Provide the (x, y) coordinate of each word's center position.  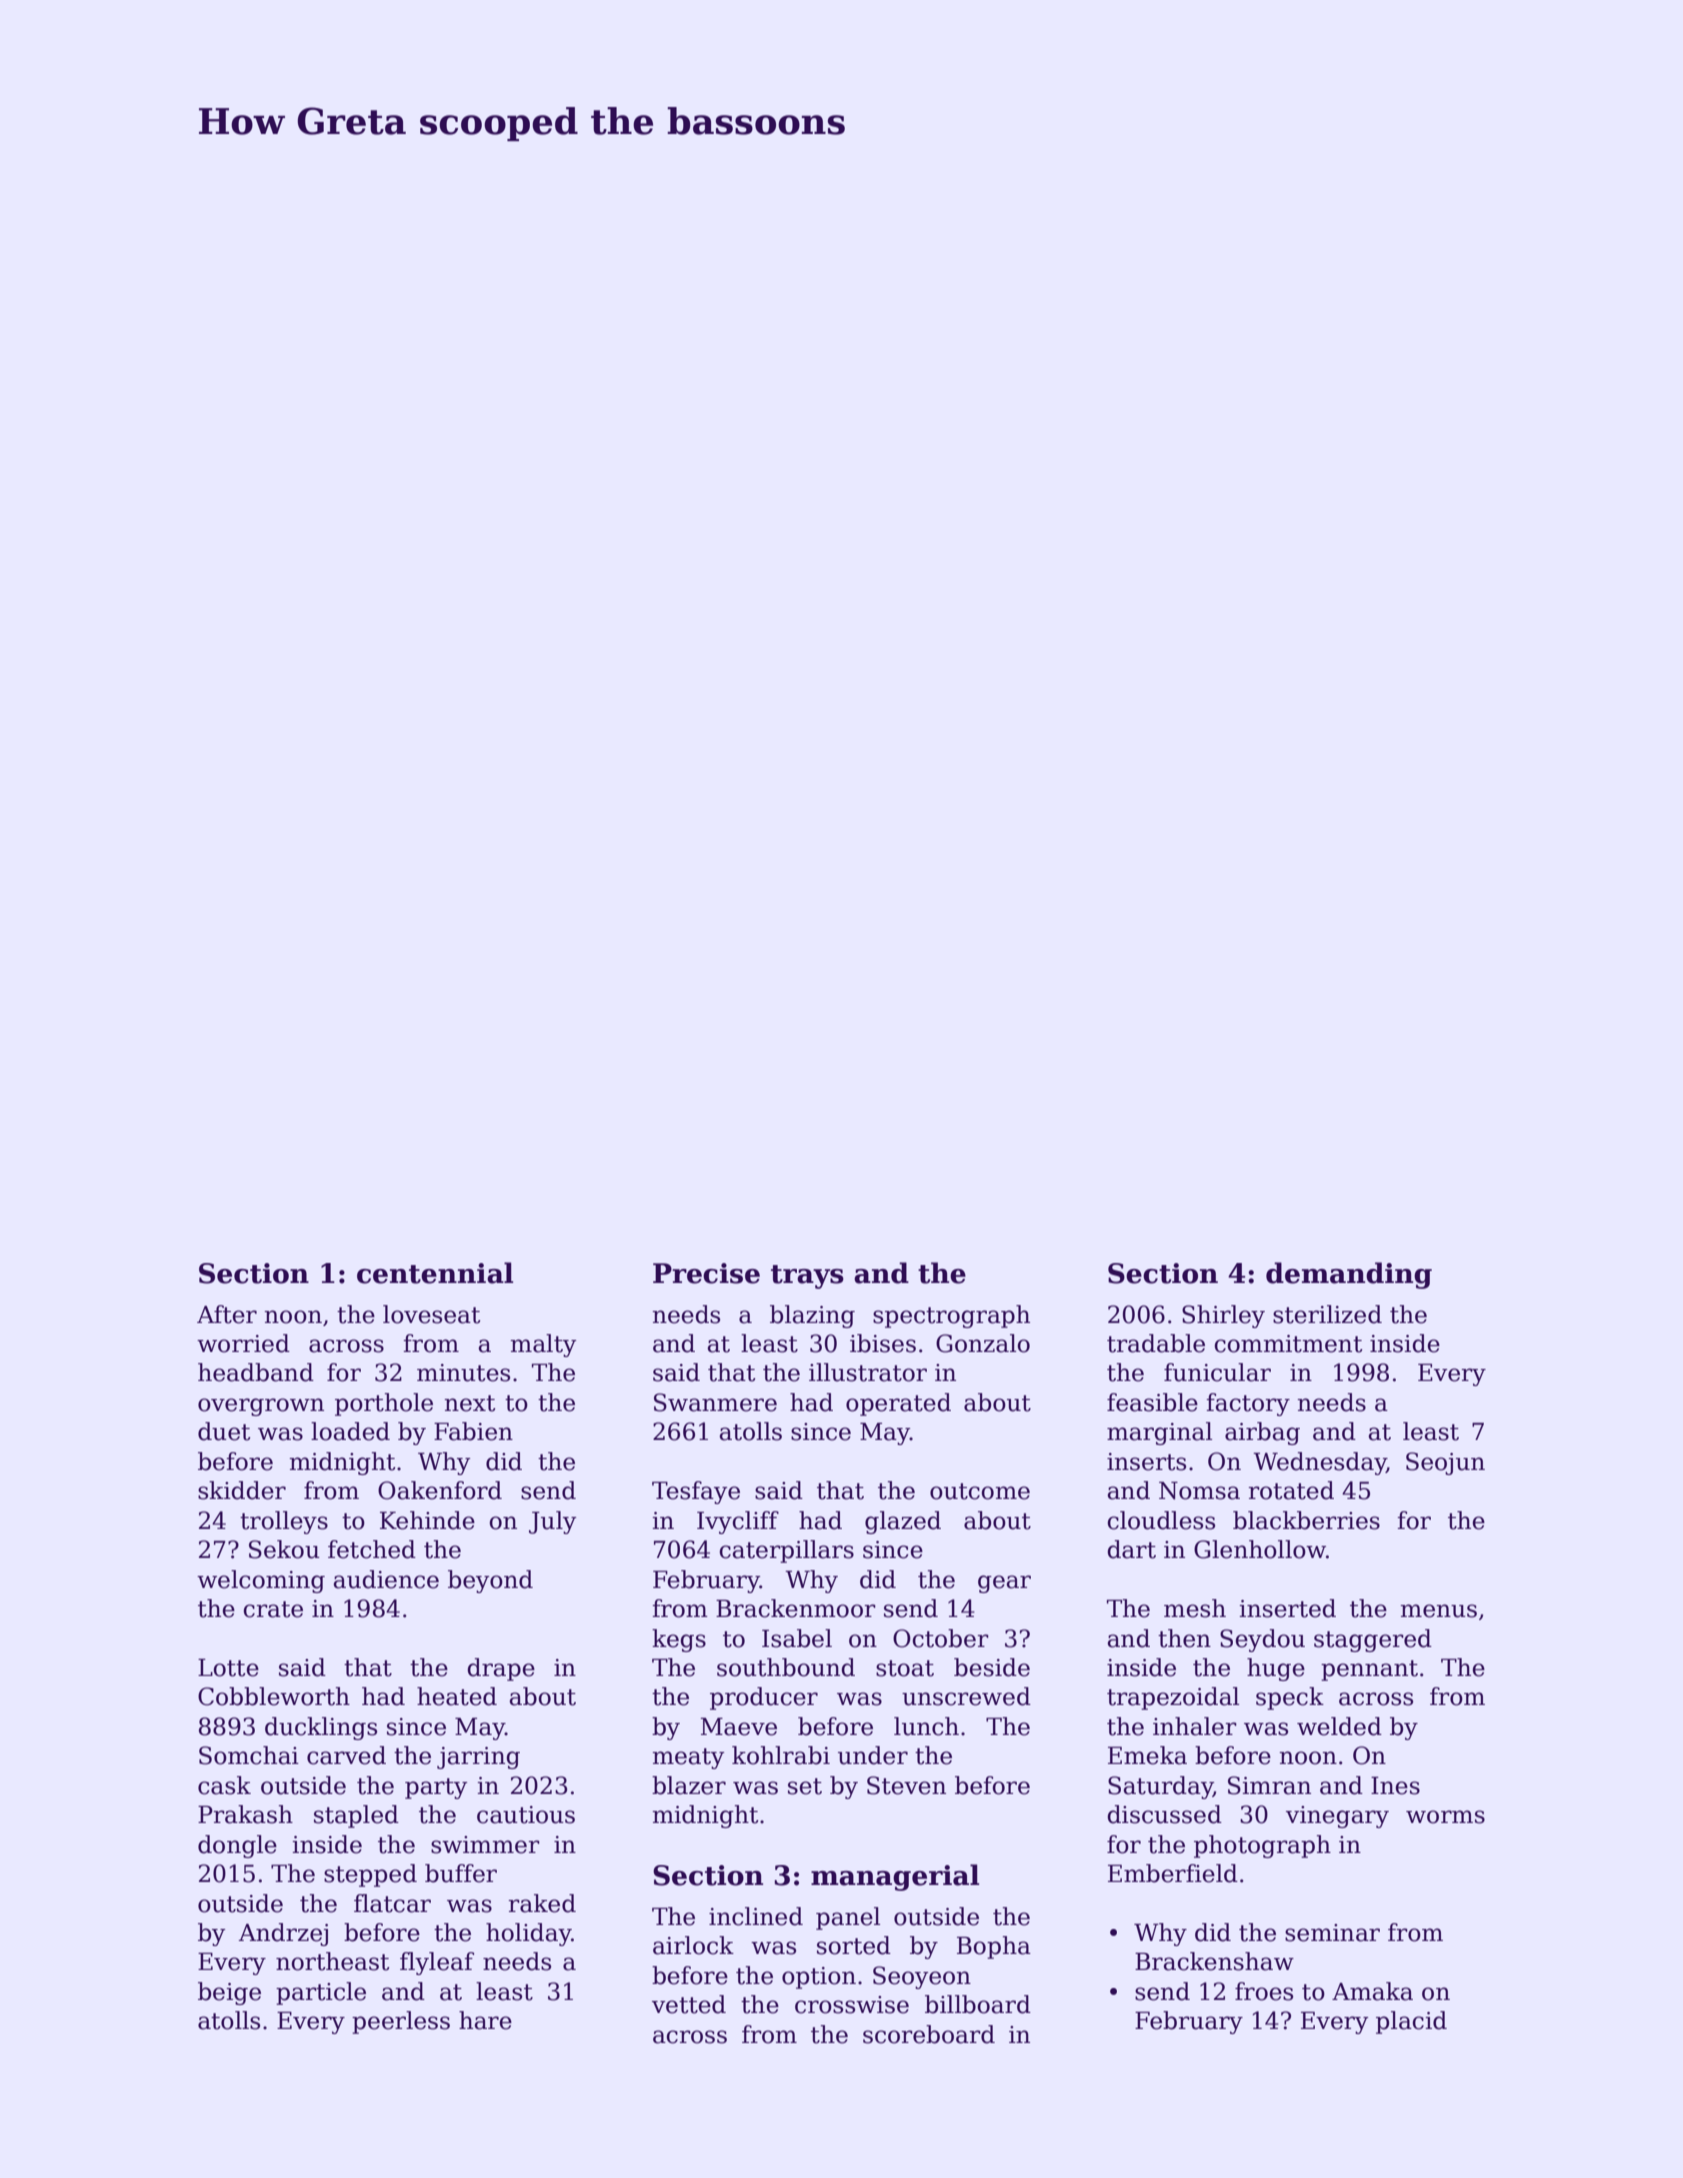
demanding (1349, 1275)
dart (1131, 1549)
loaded (350, 1431)
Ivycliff (738, 1522)
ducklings (321, 1728)
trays (807, 1277)
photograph (1262, 1846)
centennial (435, 1273)
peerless (401, 2022)
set (805, 1786)
